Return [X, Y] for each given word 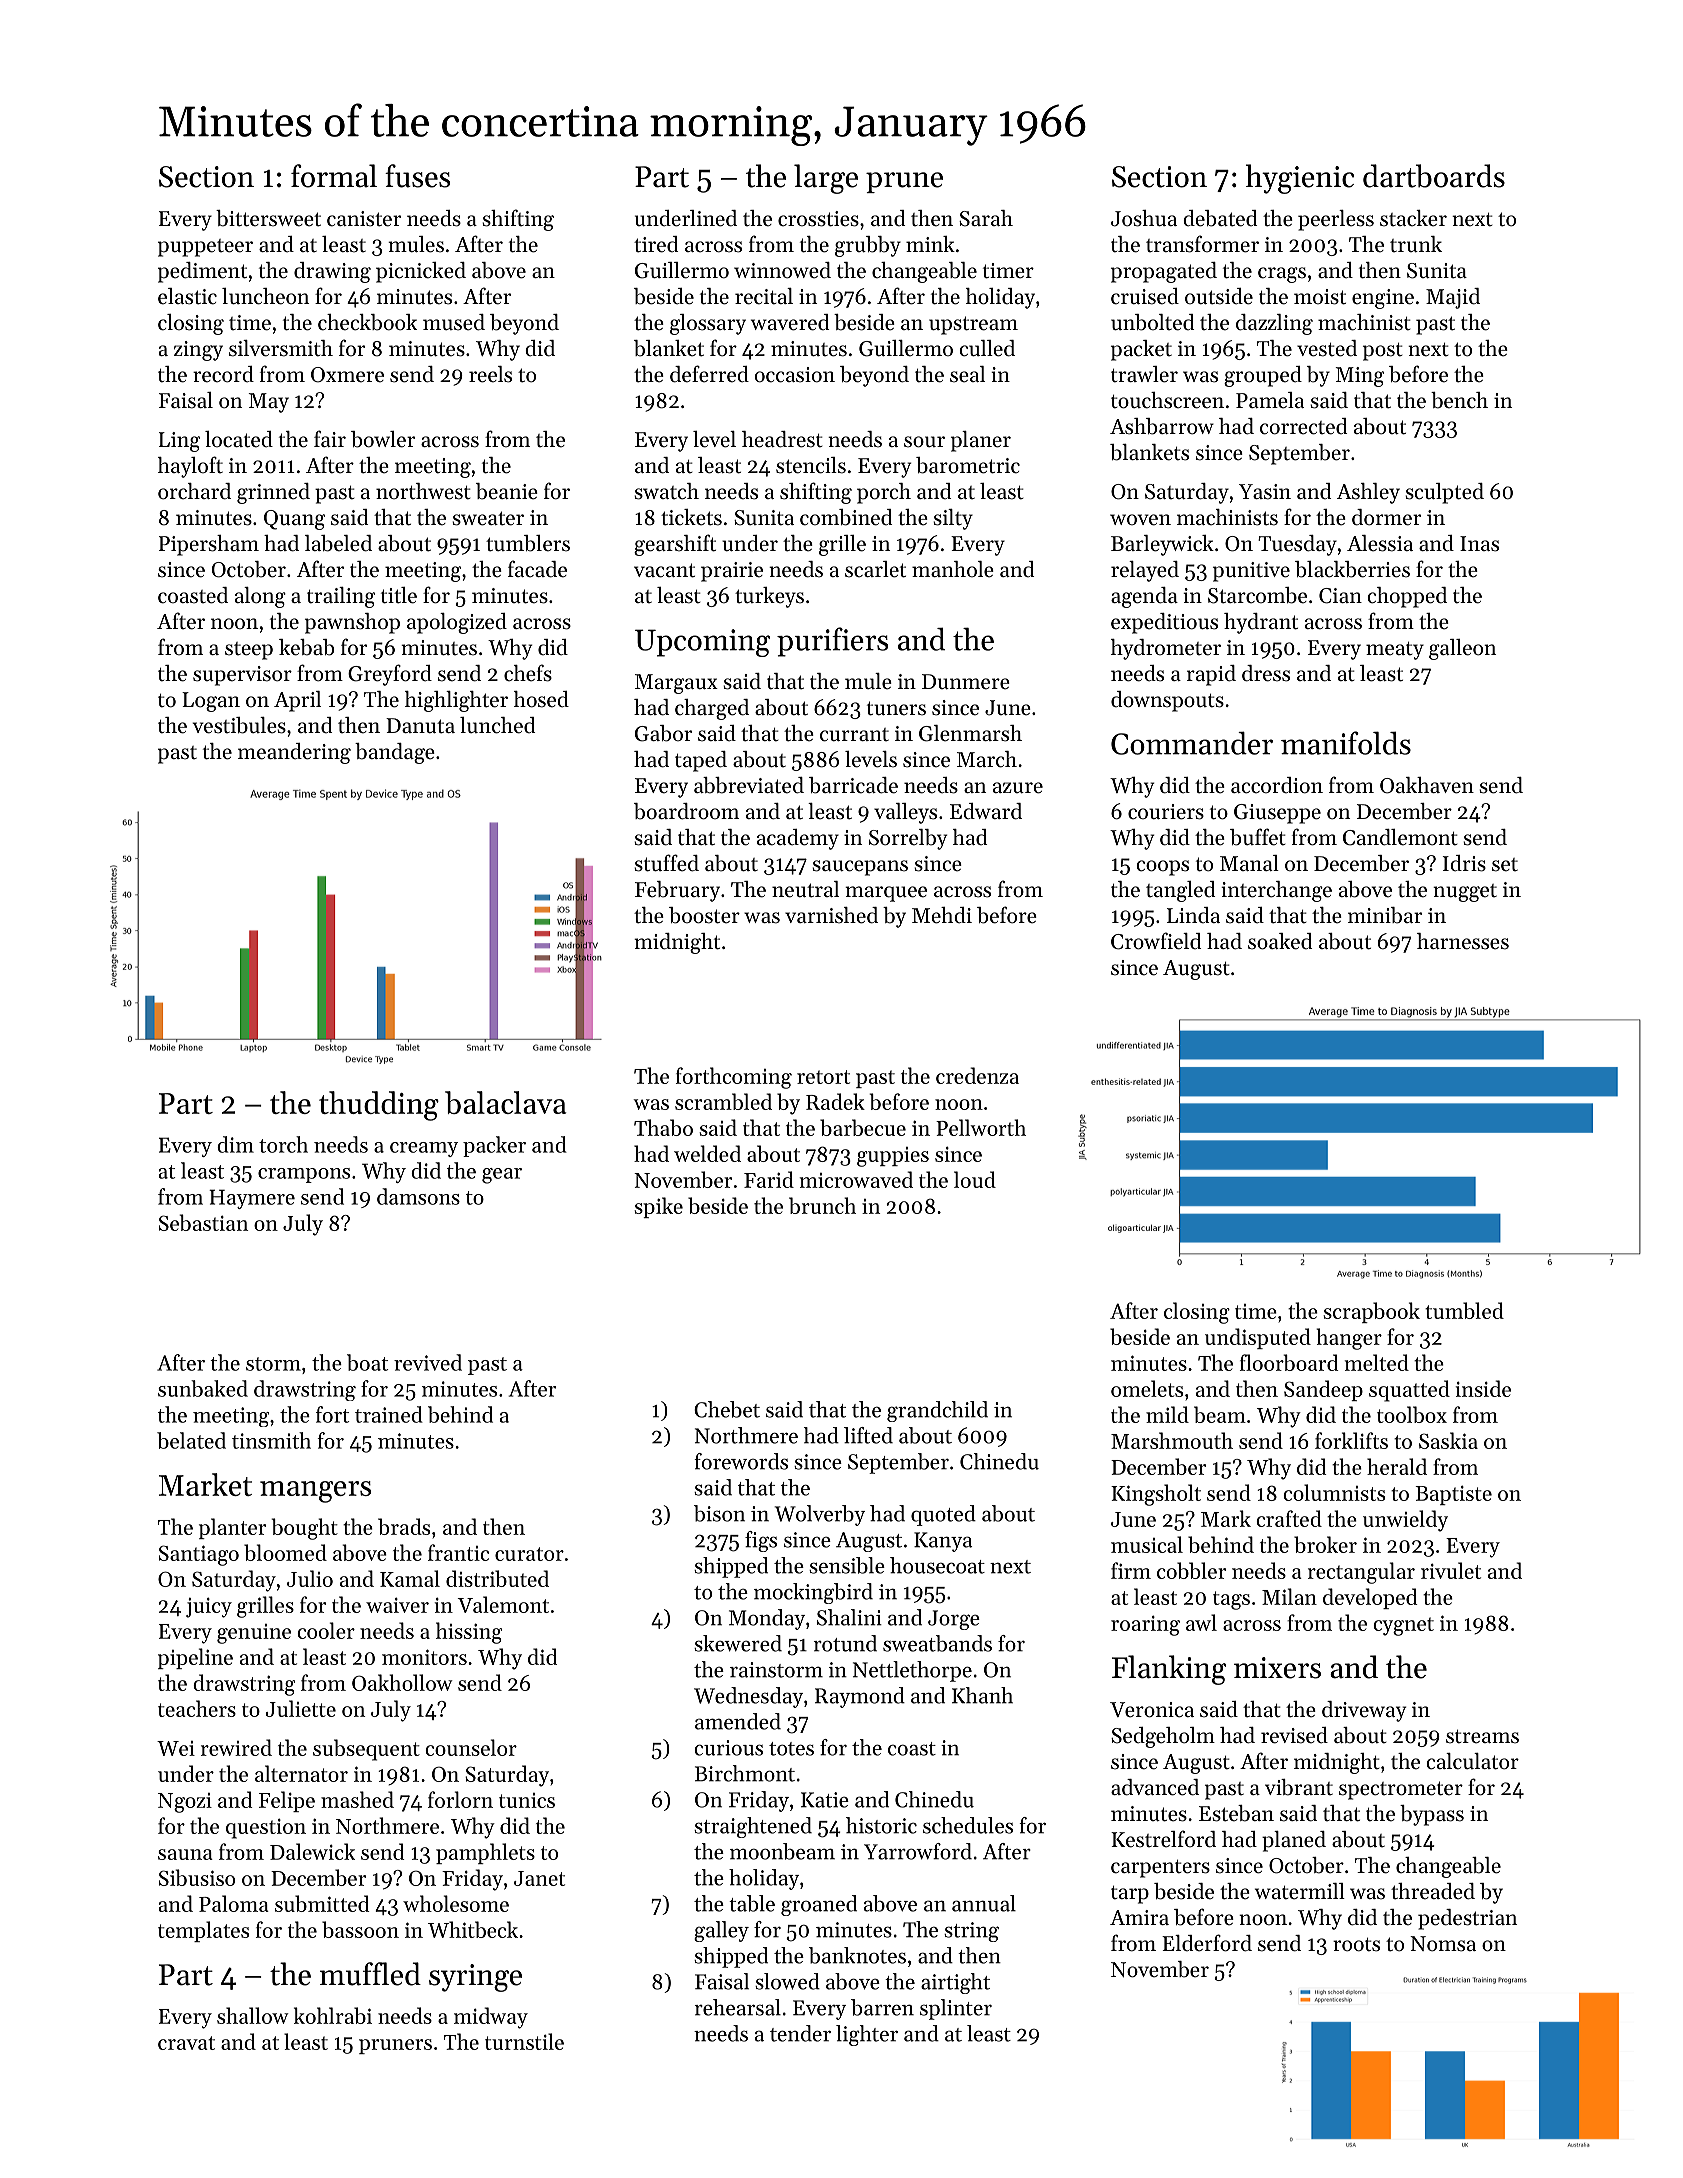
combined [846, 517]
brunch [822, 1205]
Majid [1453, 298]
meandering [294, 753]
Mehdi [942, 915]
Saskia [1448, 1440]
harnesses [1463, 941]
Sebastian [203, 1222]
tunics [527, 1800]
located [239, 439]
